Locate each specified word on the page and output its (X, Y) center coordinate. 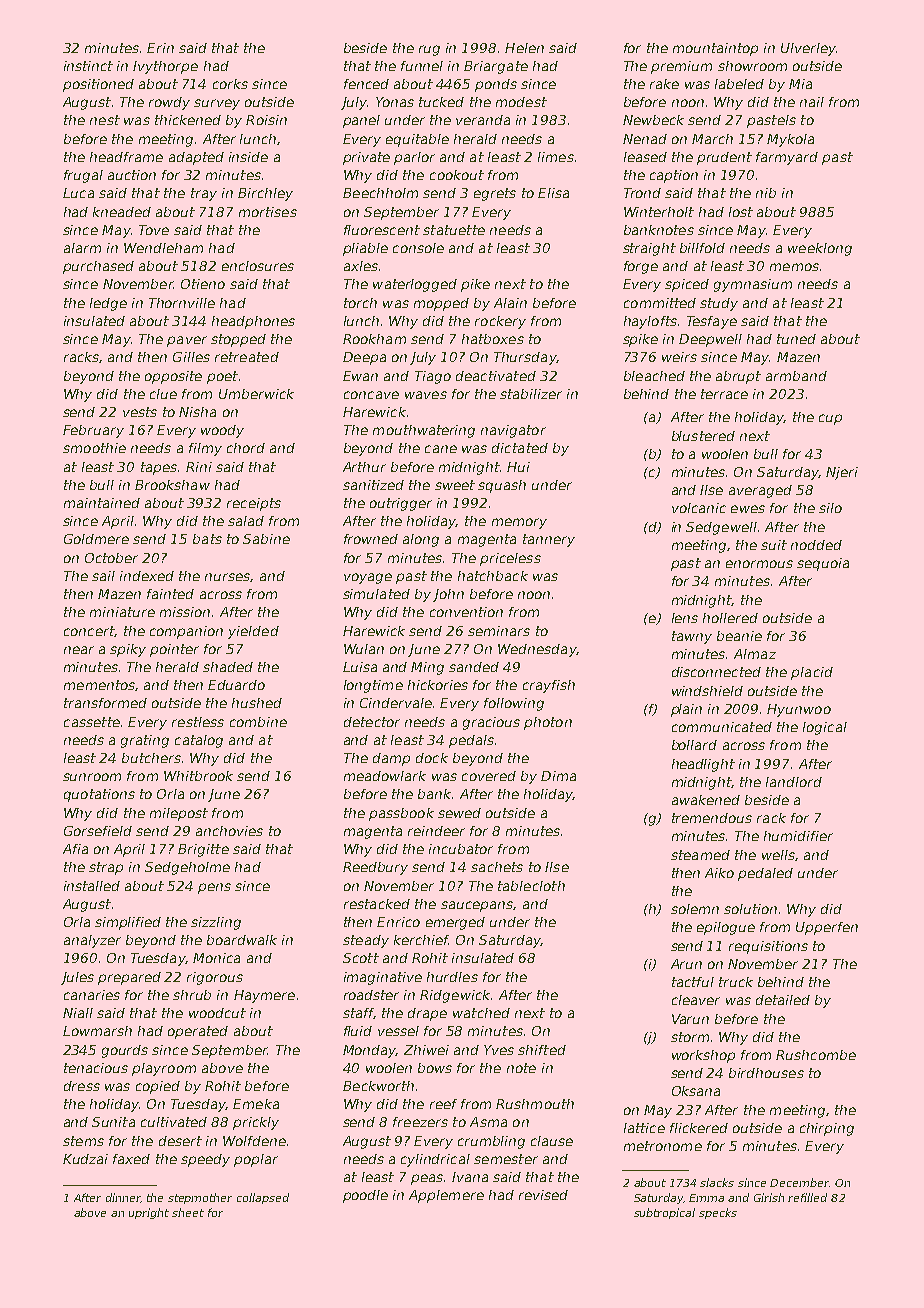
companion (186, 632)
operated (198, 1032)
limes (556, 157)
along (421, 540)
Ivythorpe (165, 67)
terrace (724, 394)
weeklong (820, 249)
